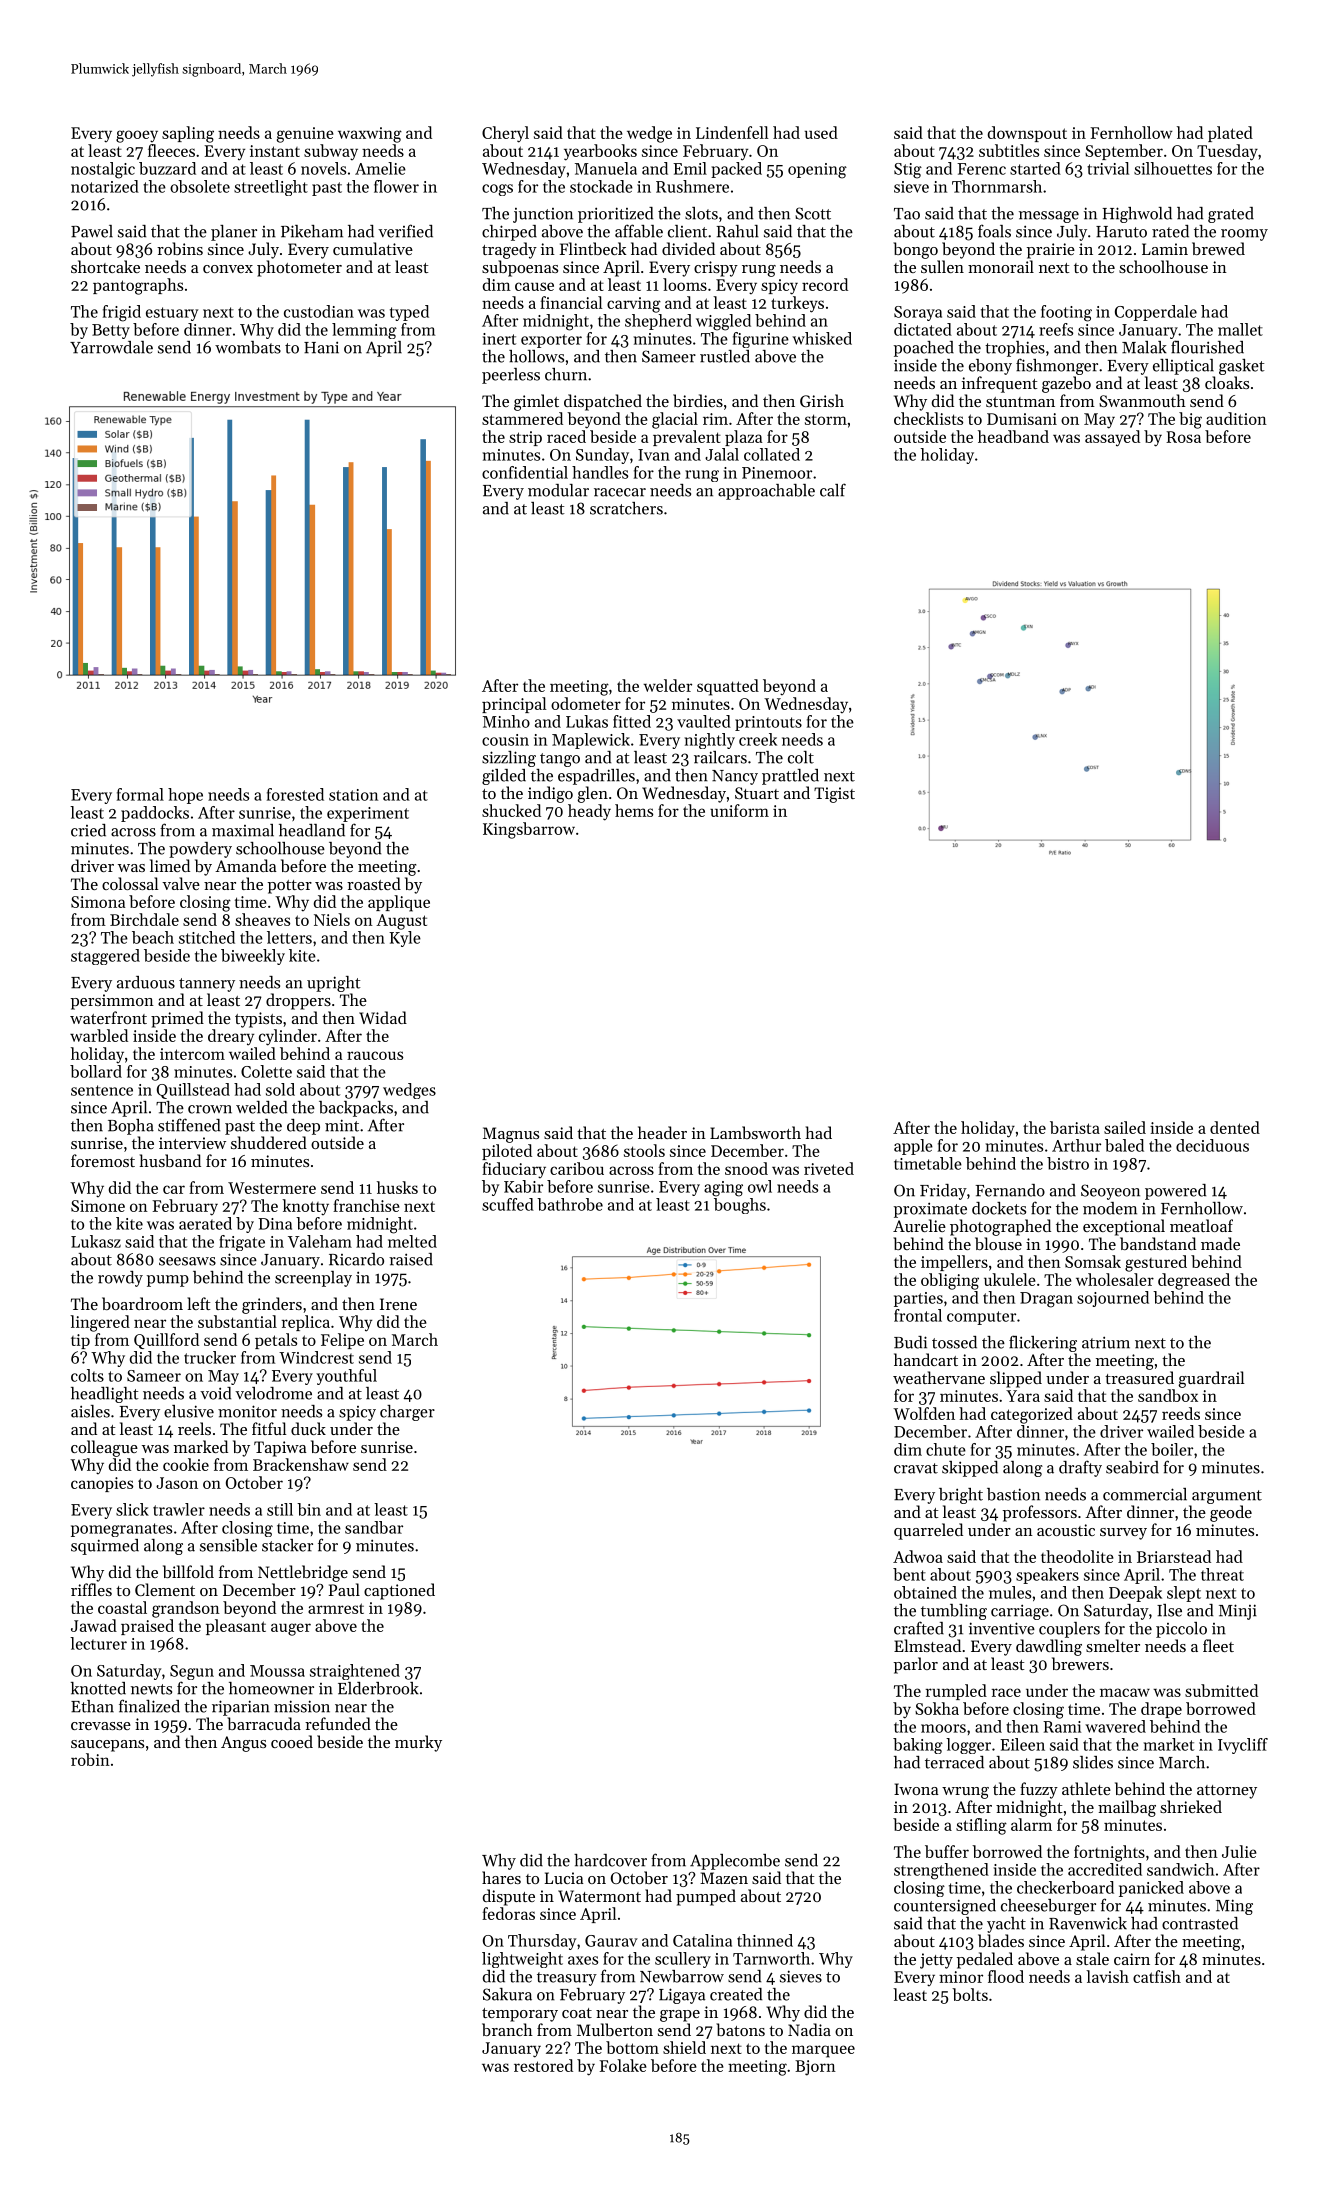 The image size is (1338, 2204). What do you see at coordinates (407, 1413) in the page?
I see `charger` at bounding box center [407, 1413].
